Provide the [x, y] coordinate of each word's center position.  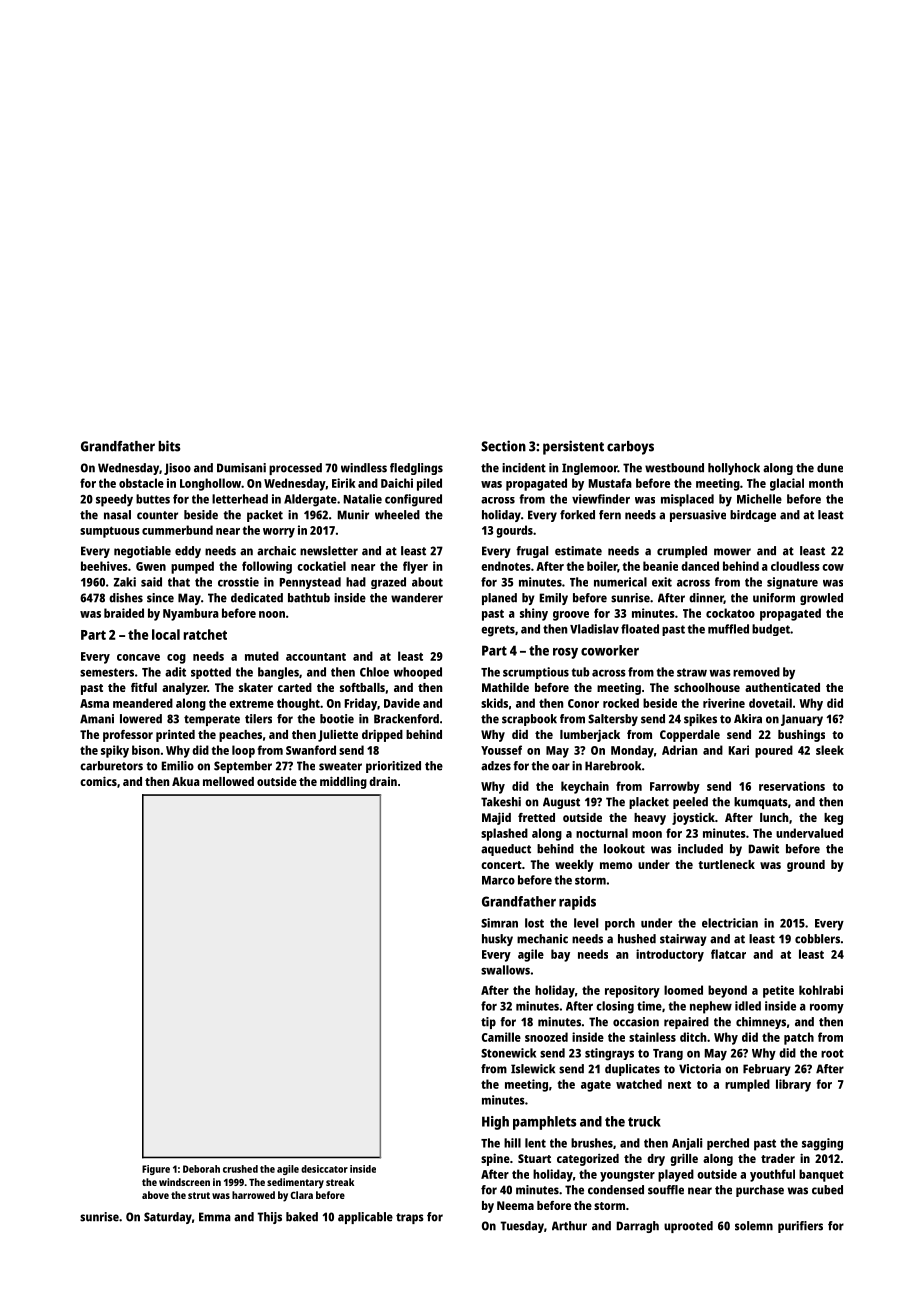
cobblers [817, 939]
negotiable [142, 552]
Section [503, 446]
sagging [822, 1144]
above [155, 1195]
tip [488, 1023]
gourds [514, 531]
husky [497, 940]
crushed [240, 1169]
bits [169, 446]
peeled [690, 803]
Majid [496, 818]
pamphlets [544, 1123]
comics [98, 781]
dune [830, 468]
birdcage [753, 516]
